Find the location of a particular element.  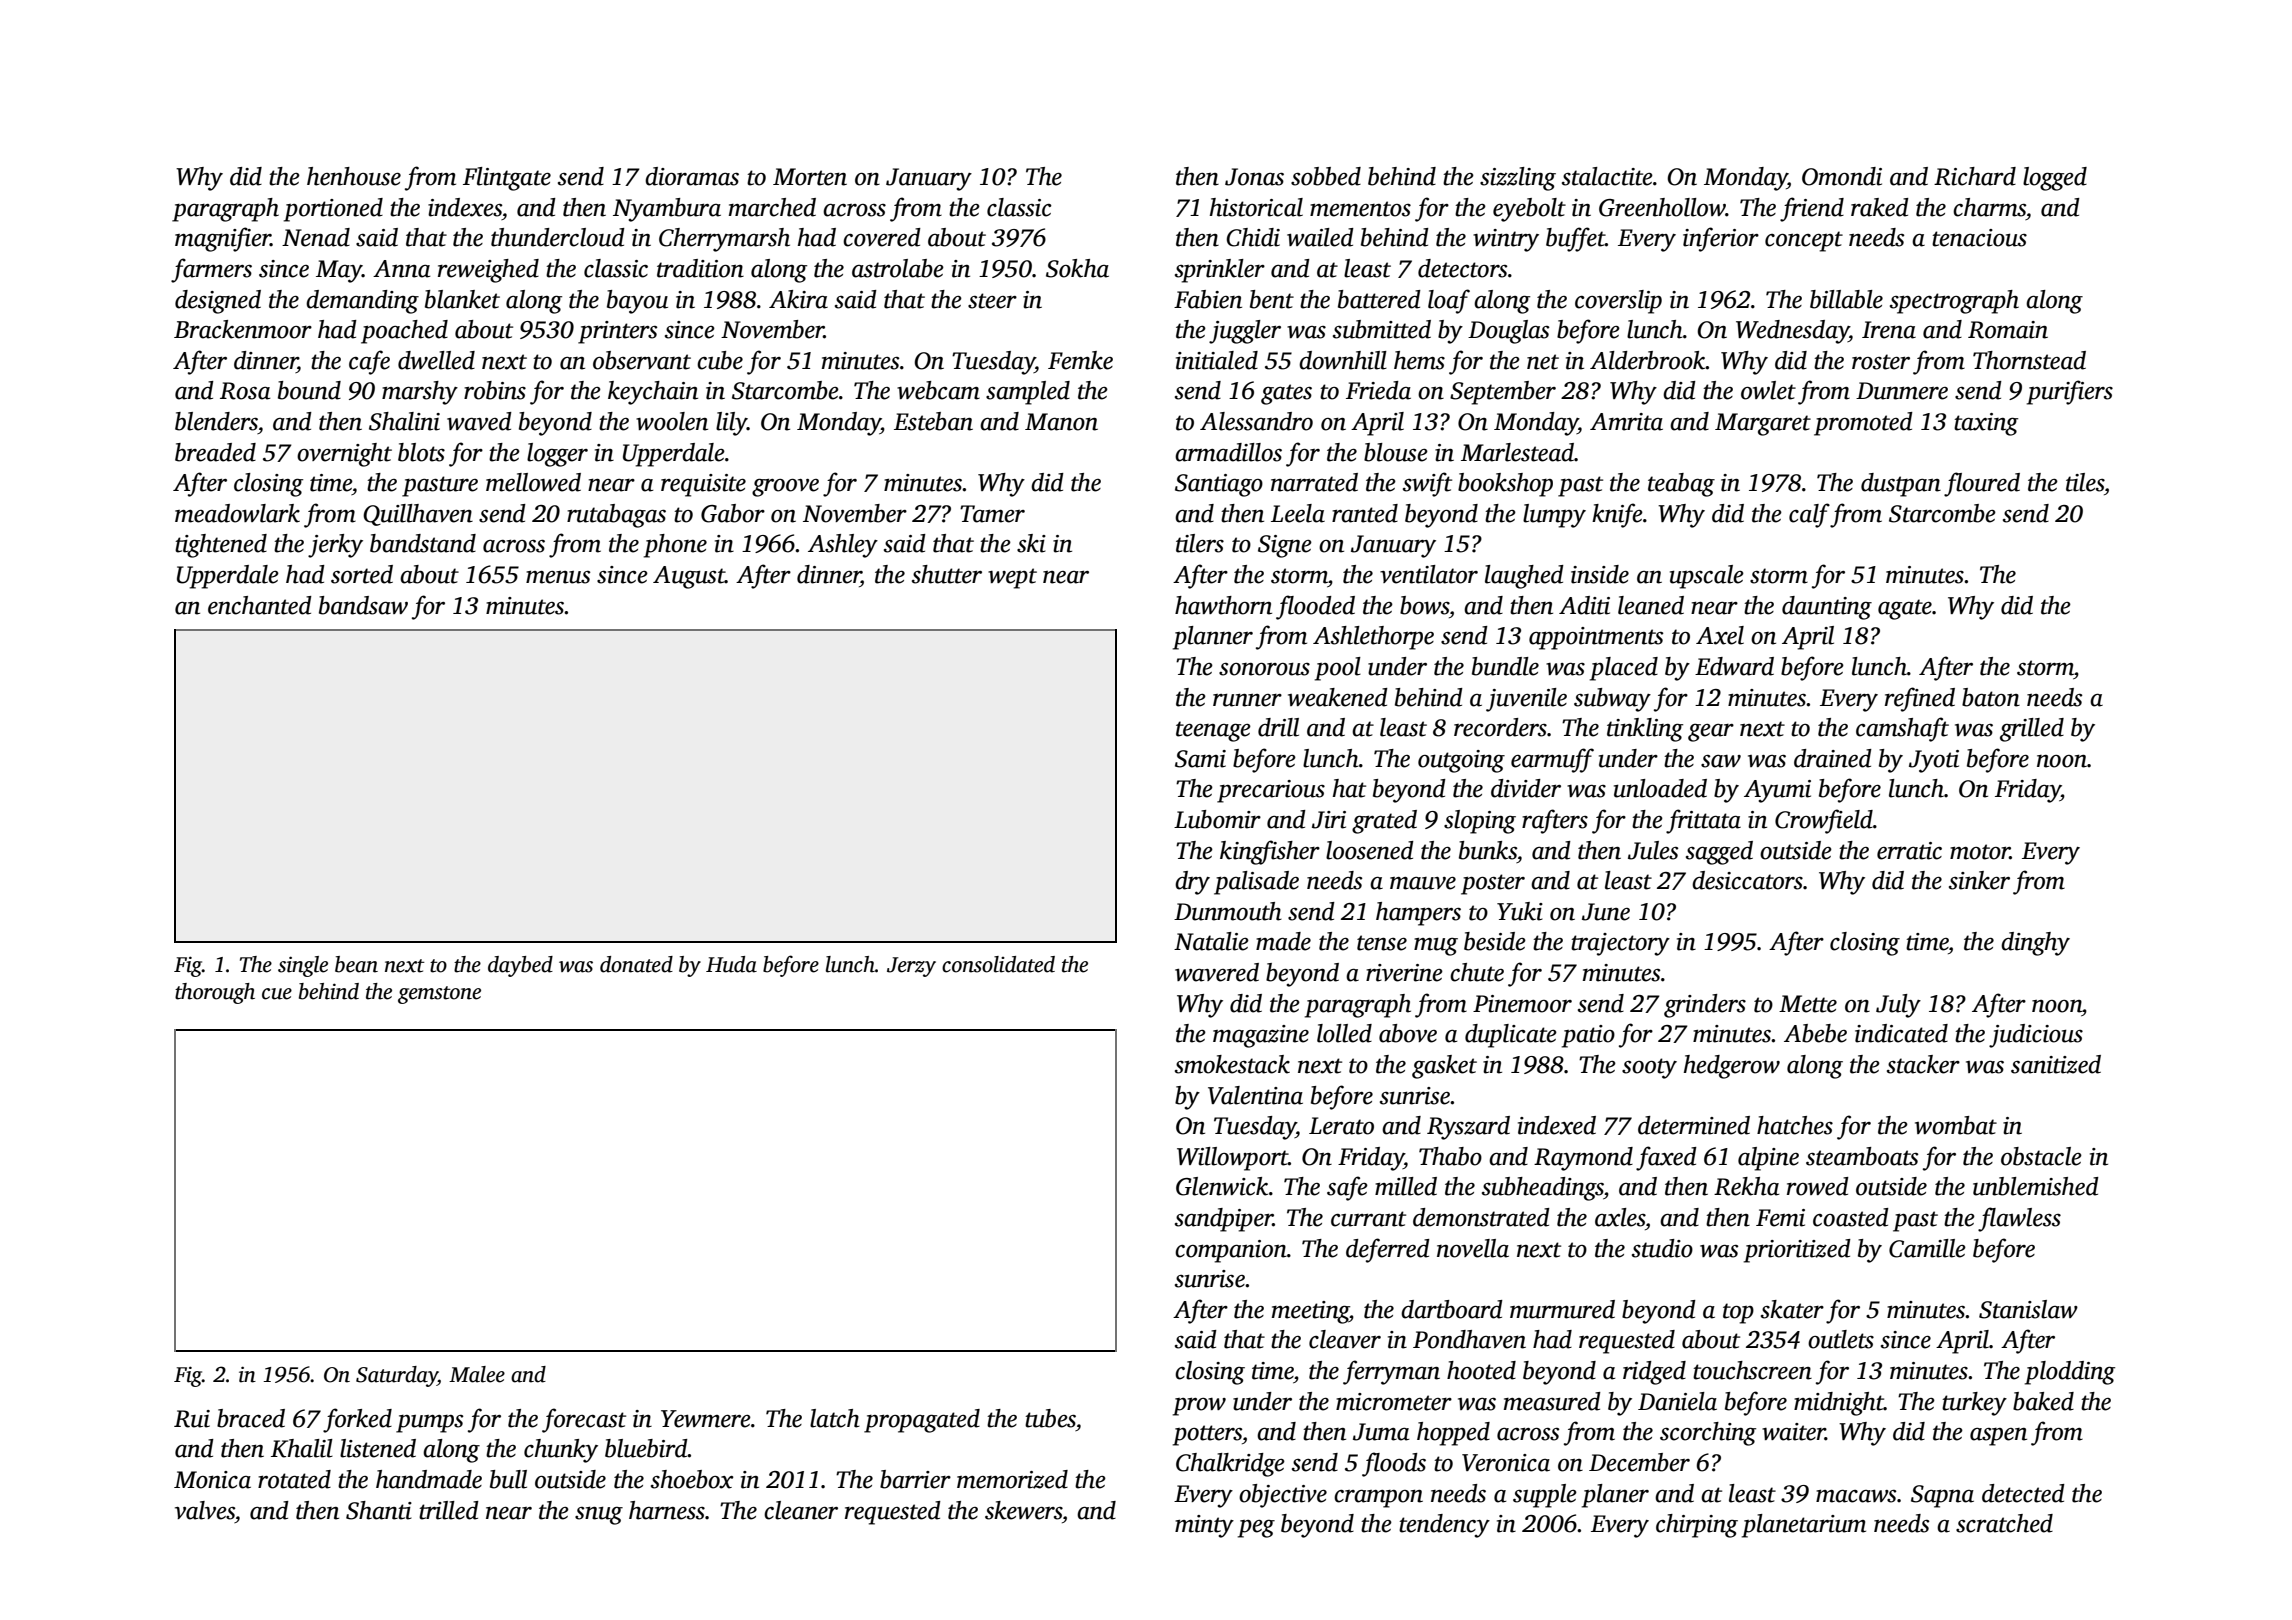

peg is located at coordinates (1256, 1529).
